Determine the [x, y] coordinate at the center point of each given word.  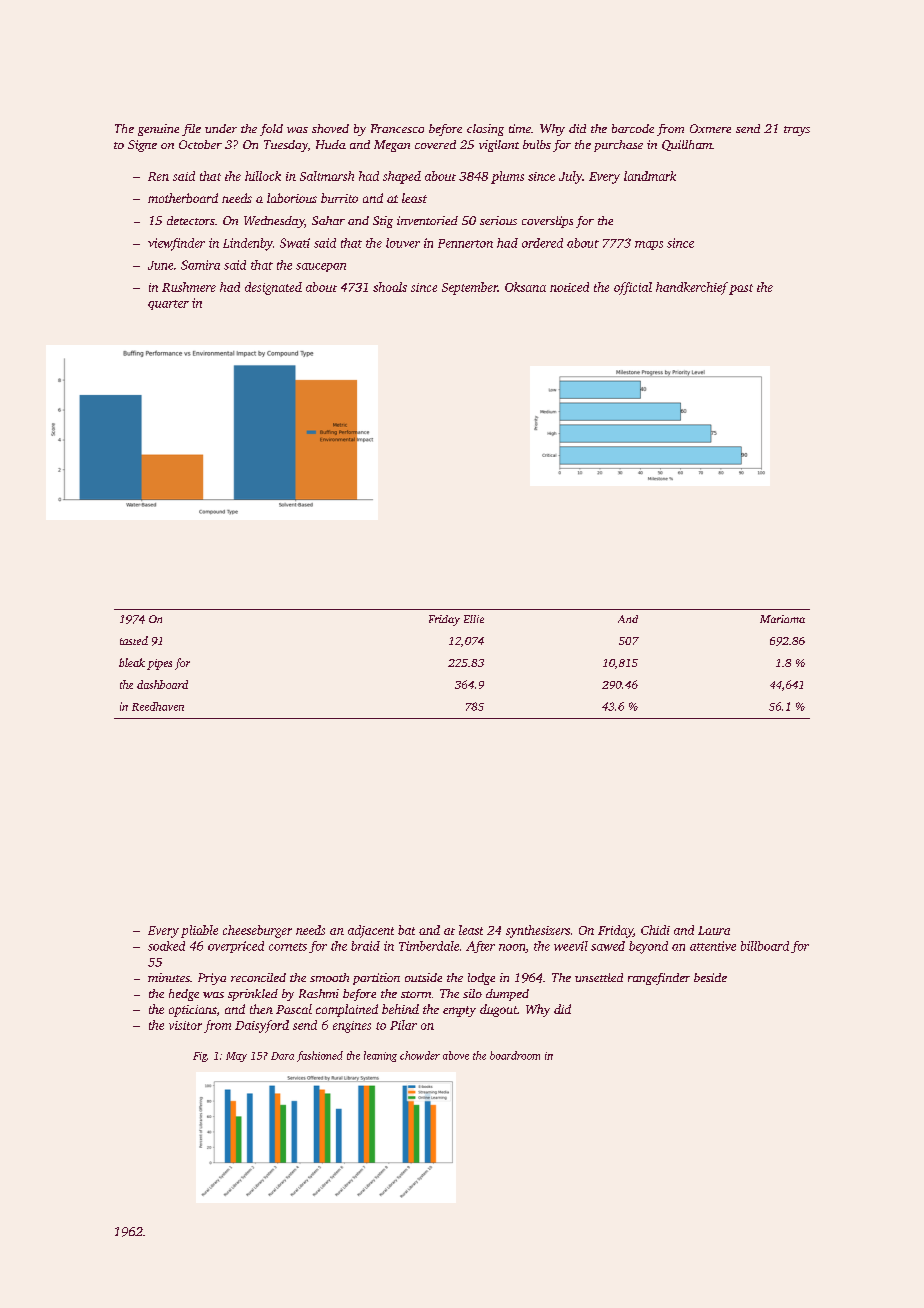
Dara [282, 1056]
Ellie [474, 619]
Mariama [782, 619]
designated [273, 288]
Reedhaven [158, 706]
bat [406, 930]
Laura [714, 930]
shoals [390, 287]
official [633, 288]
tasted [134, 640]
